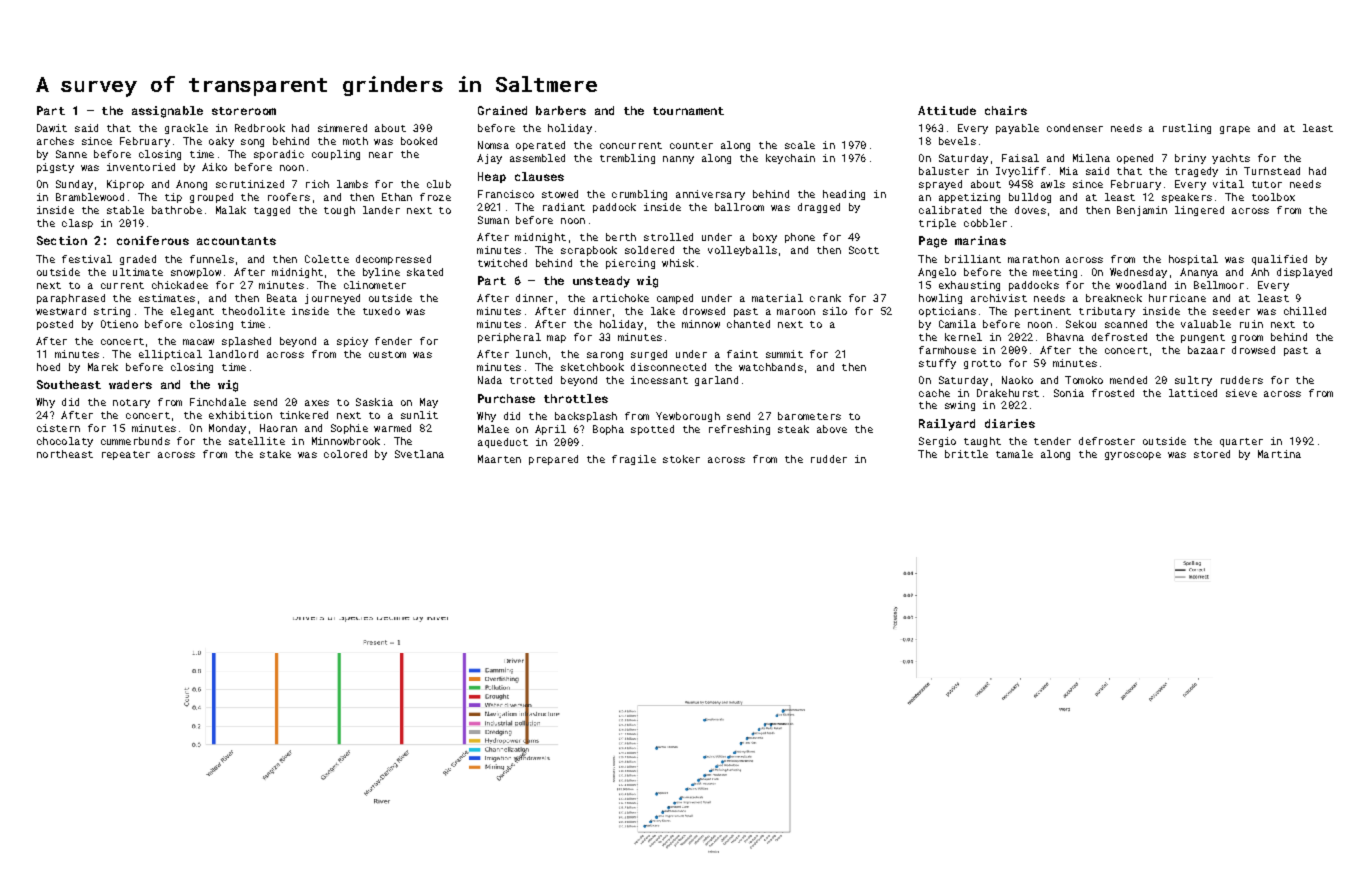 Image resolution: width=1372 pixels, height=887 pixels. Describe the element at coordinates (1006, 110) in the screenshot. I see `chairs` at that location.
